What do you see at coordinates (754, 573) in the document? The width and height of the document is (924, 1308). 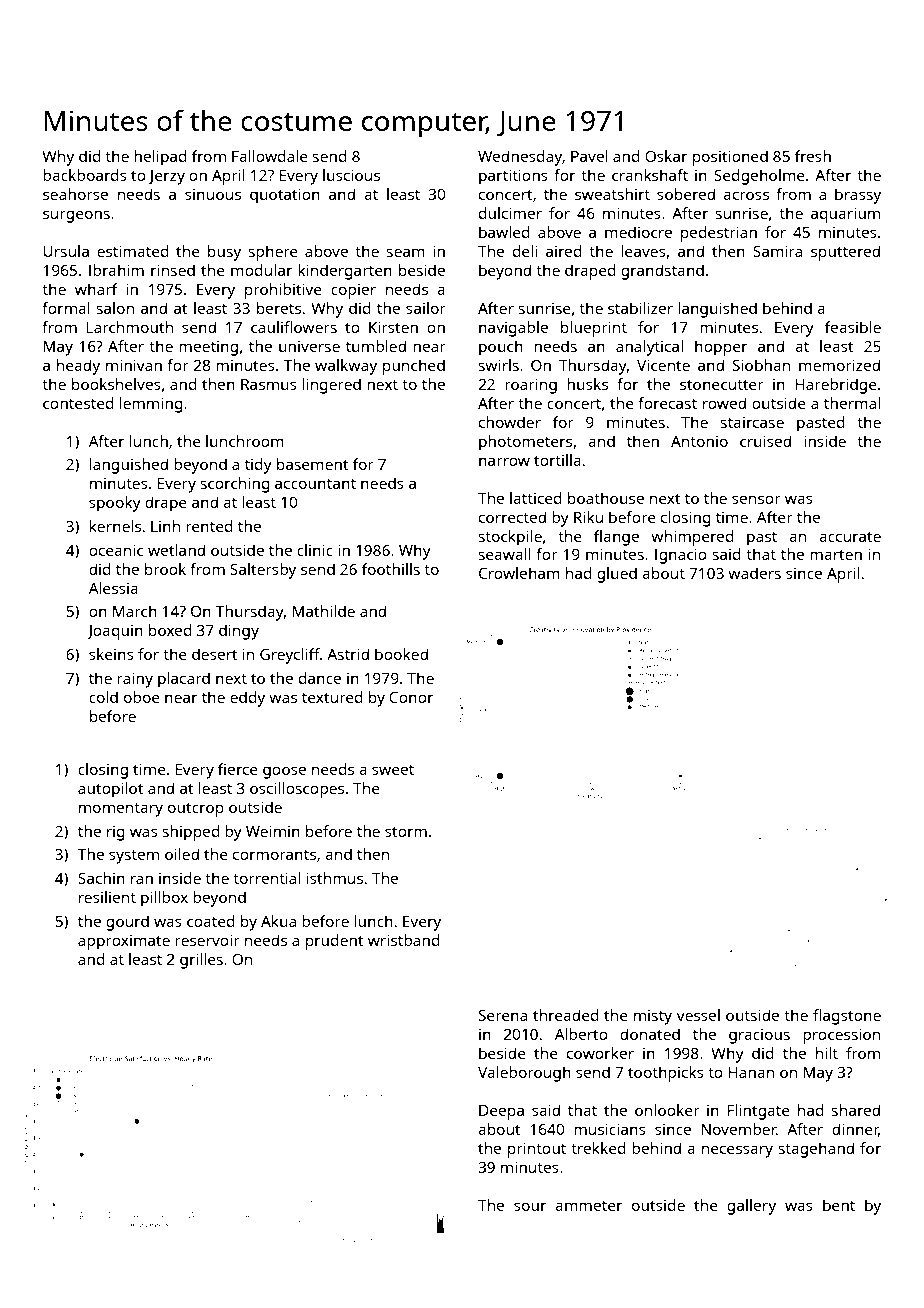 I see `waders` at bounding box center [754, 573].
